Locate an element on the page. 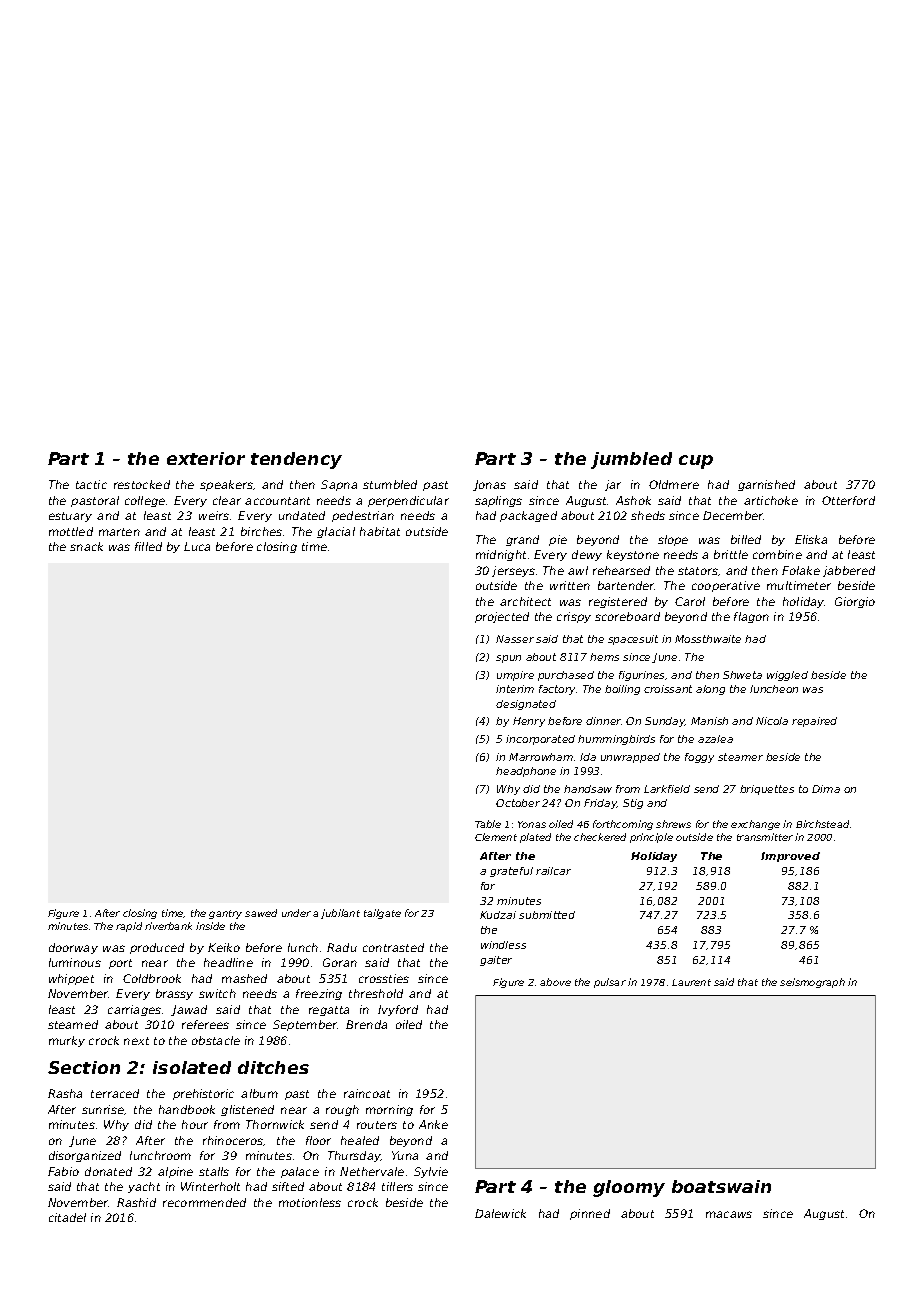 The image size is (924, 1308). Giorgio is located at coordinates (855, 602).
